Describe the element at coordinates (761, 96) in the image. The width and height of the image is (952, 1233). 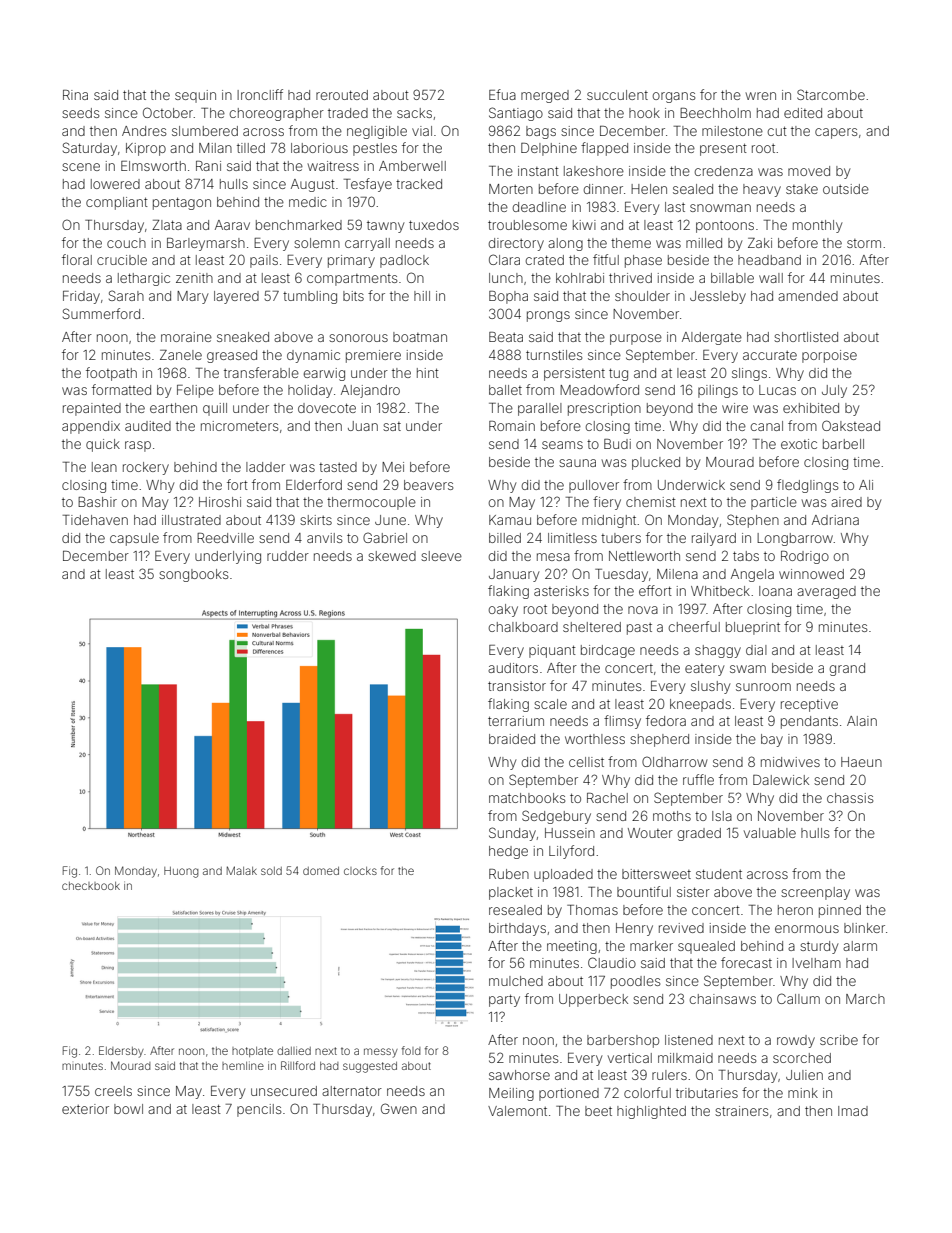
I see `wren` at that location.
